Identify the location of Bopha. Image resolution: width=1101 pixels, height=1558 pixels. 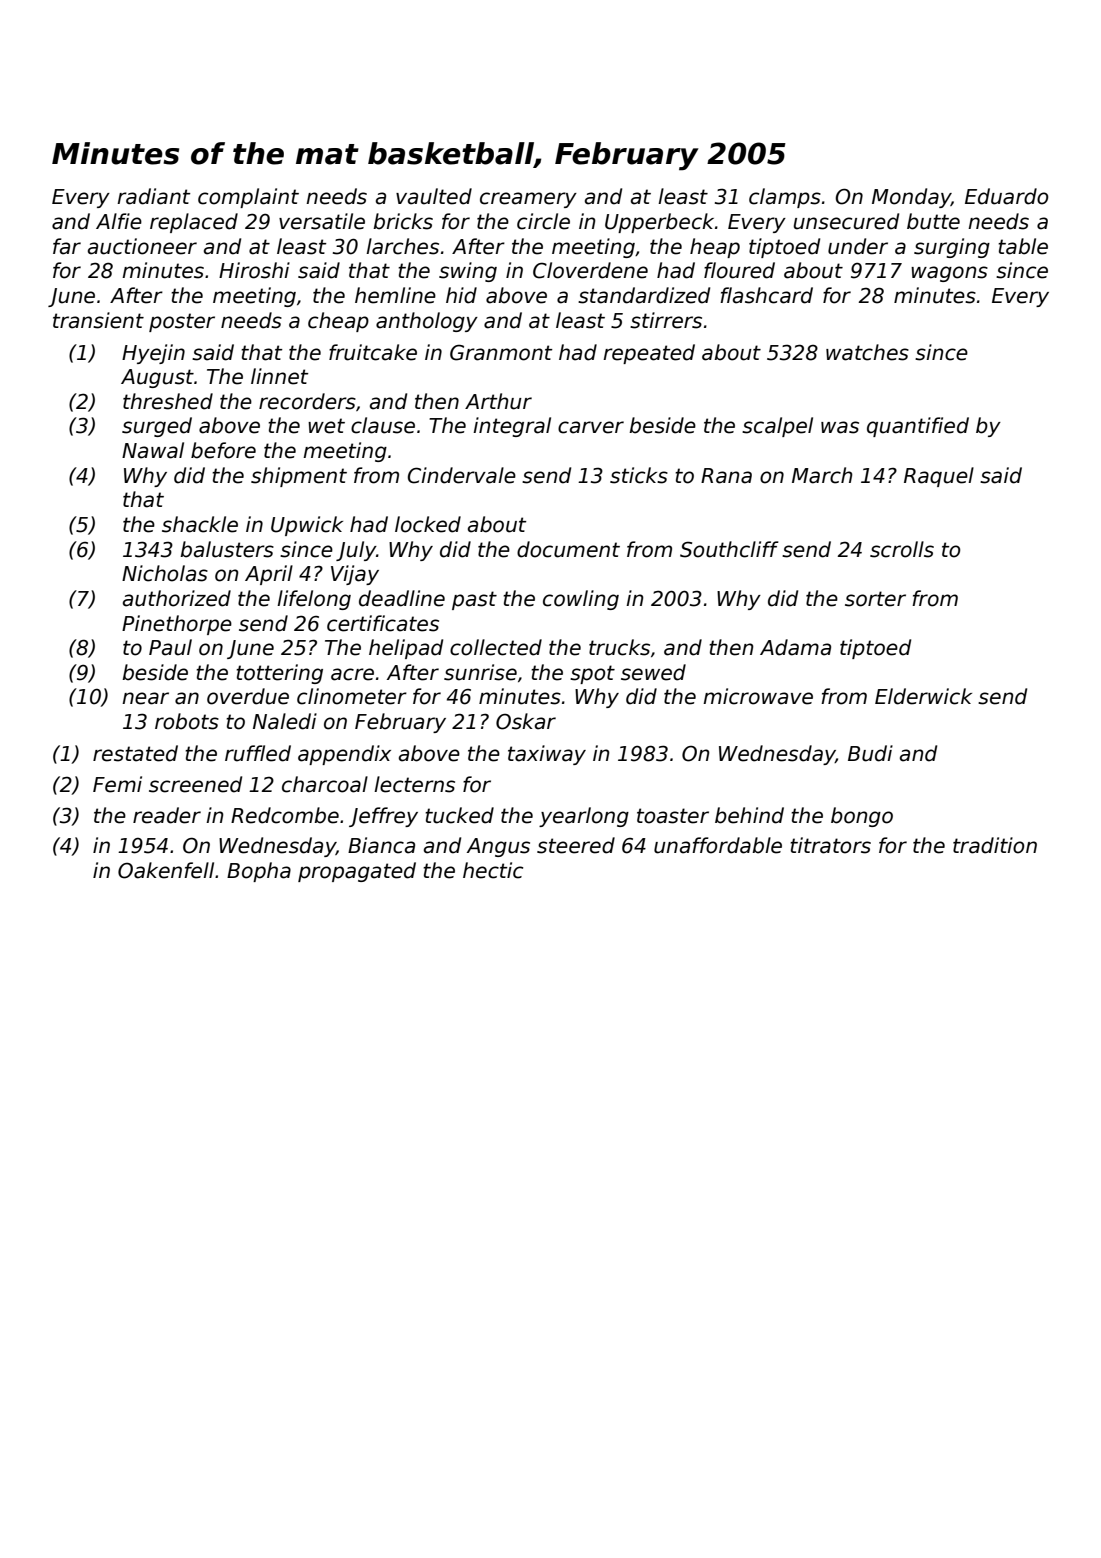
(259, 872).
